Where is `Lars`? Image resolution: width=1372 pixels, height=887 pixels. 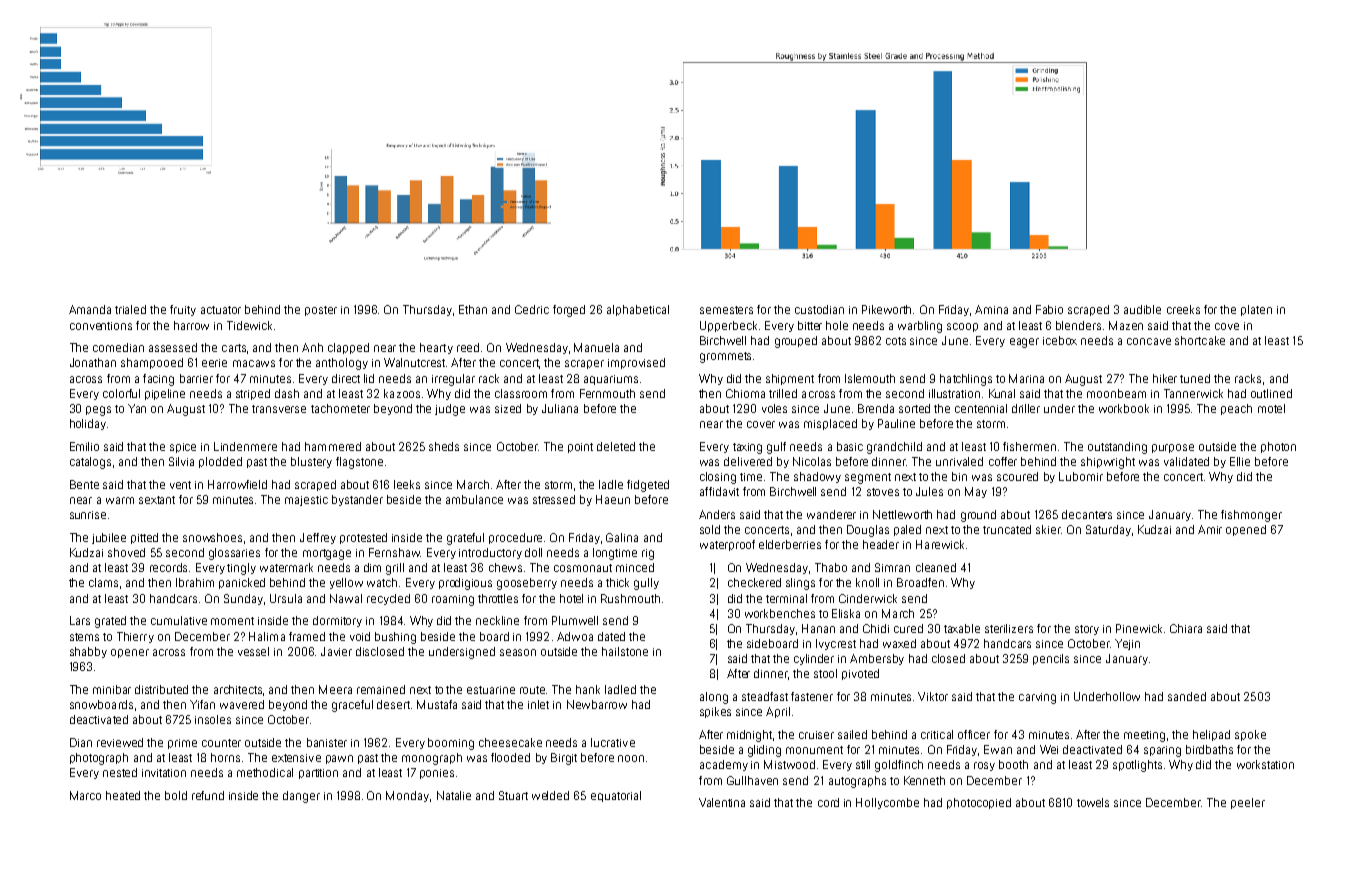 Lars is located at coordinates (80, 620).
